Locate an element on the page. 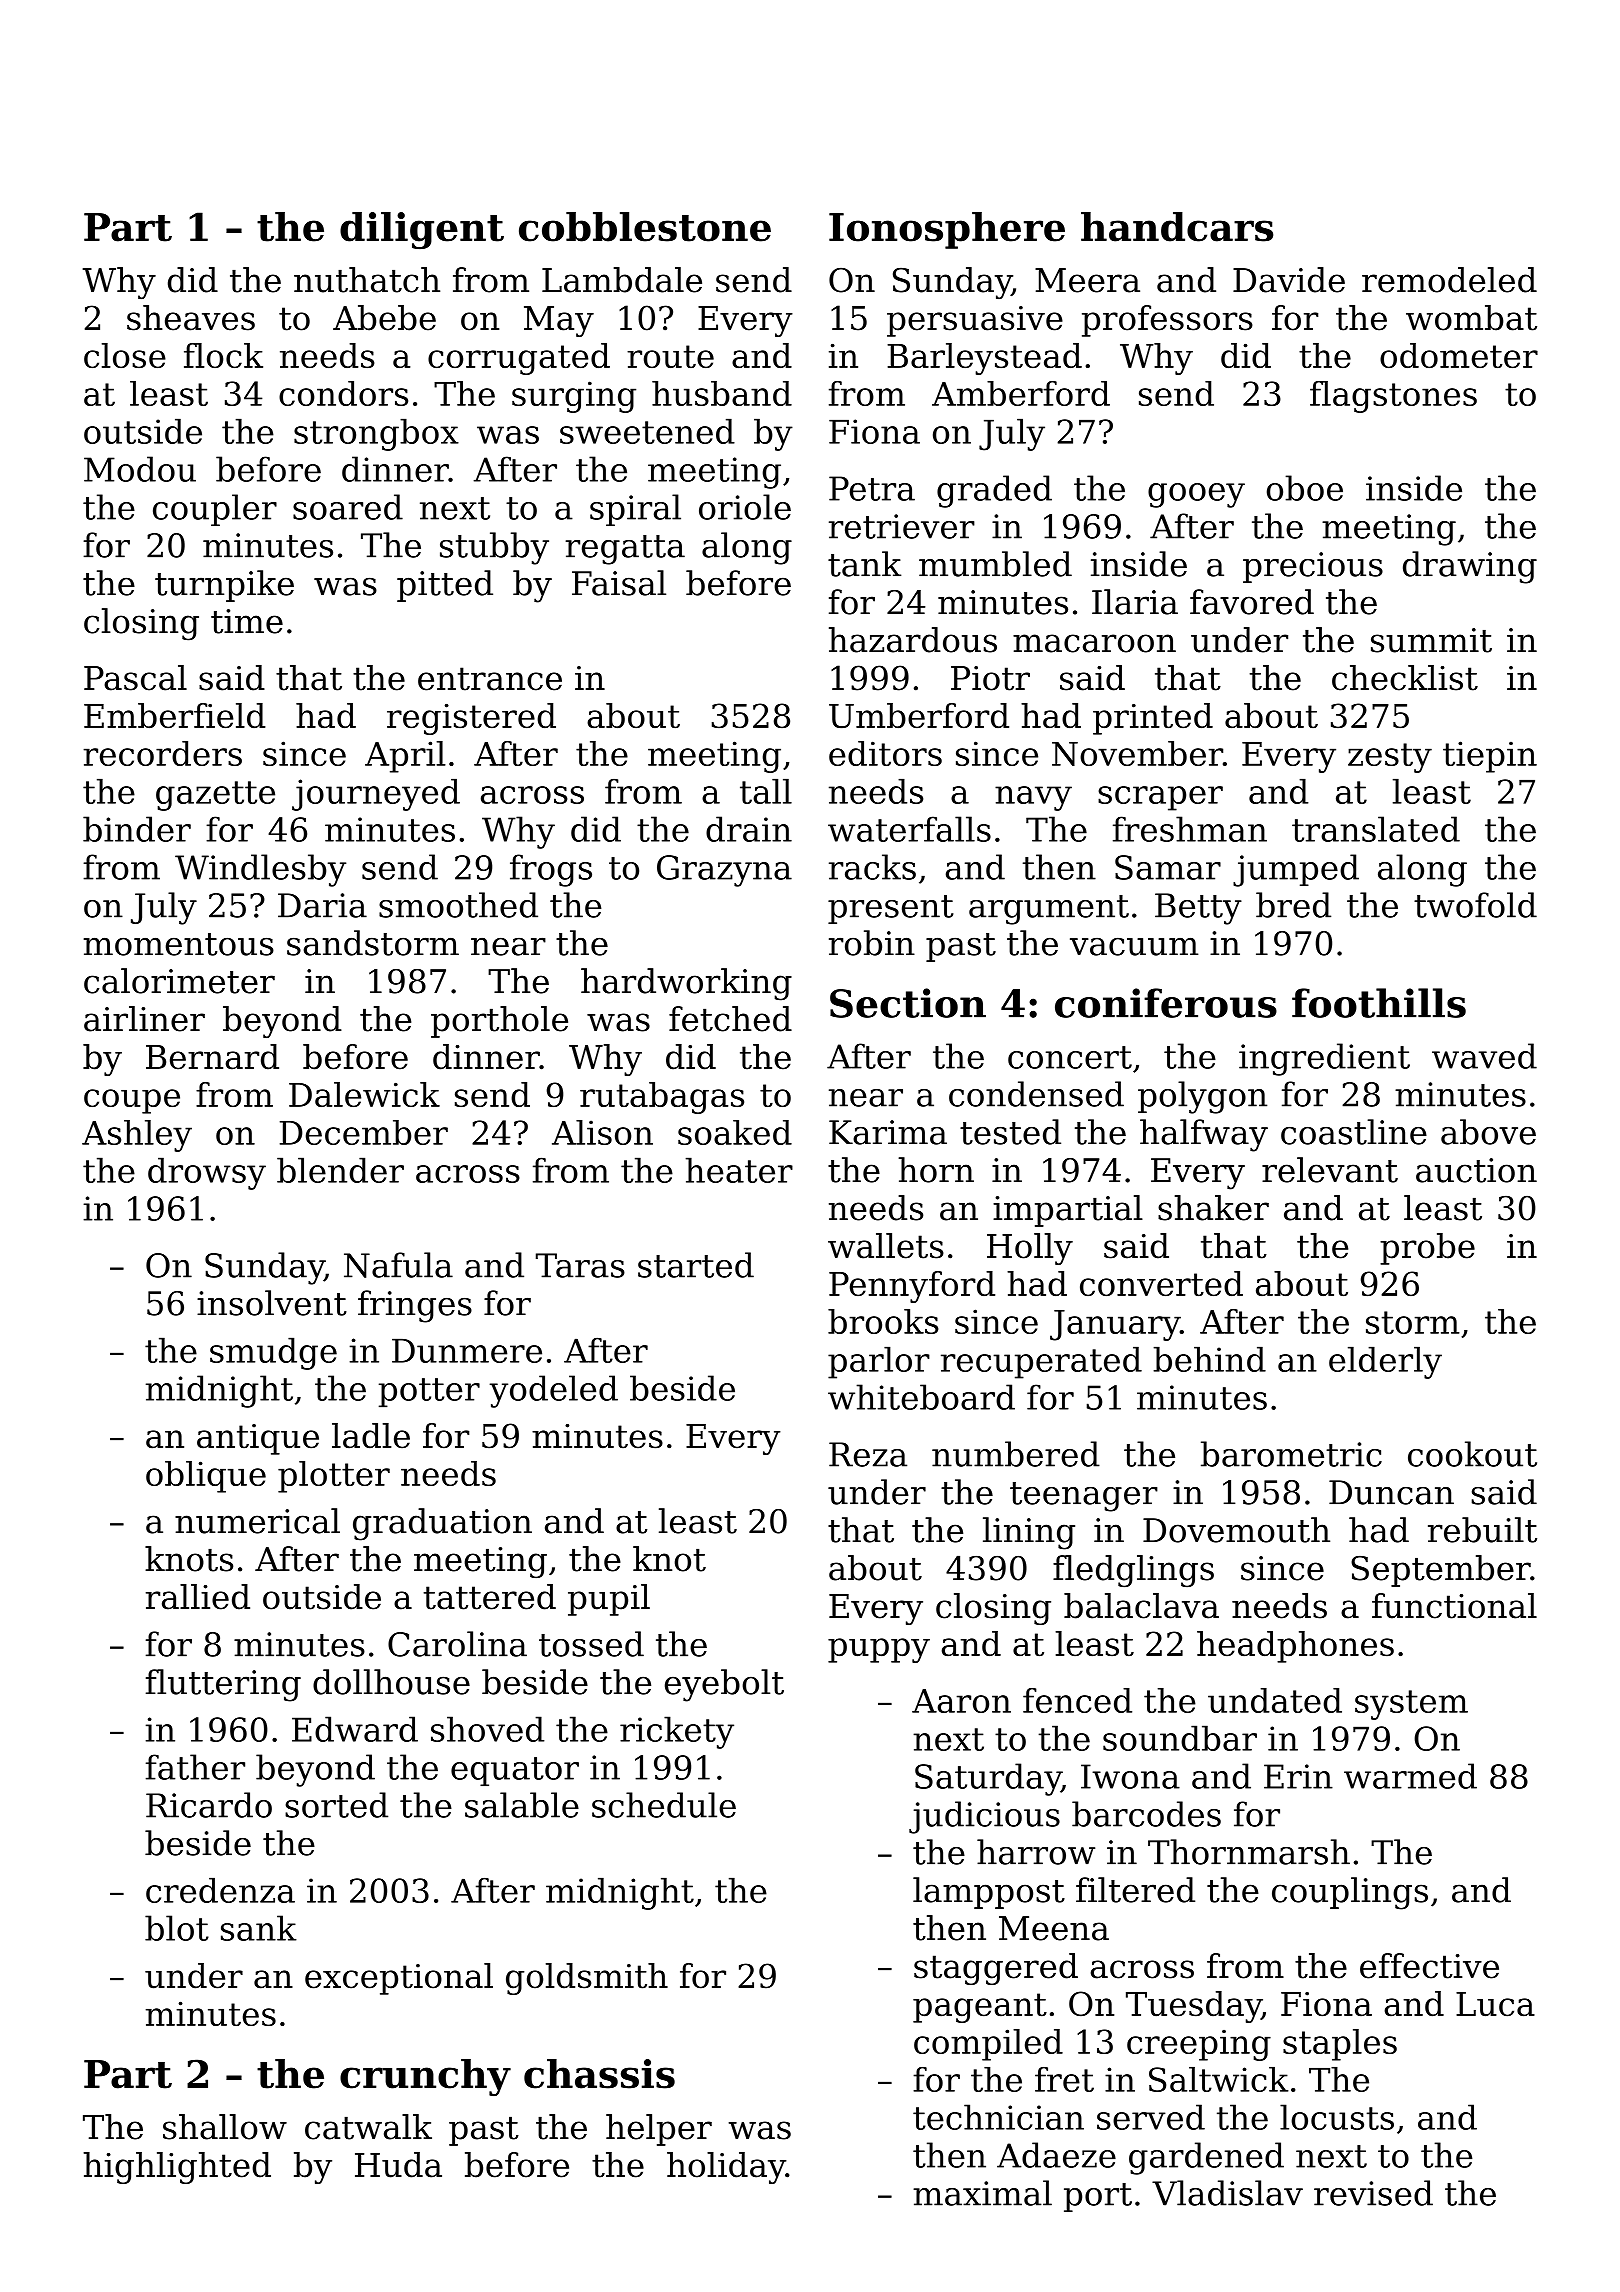 The image size is (1620, 2292). Karima is located at coordinates (888, 1132).
